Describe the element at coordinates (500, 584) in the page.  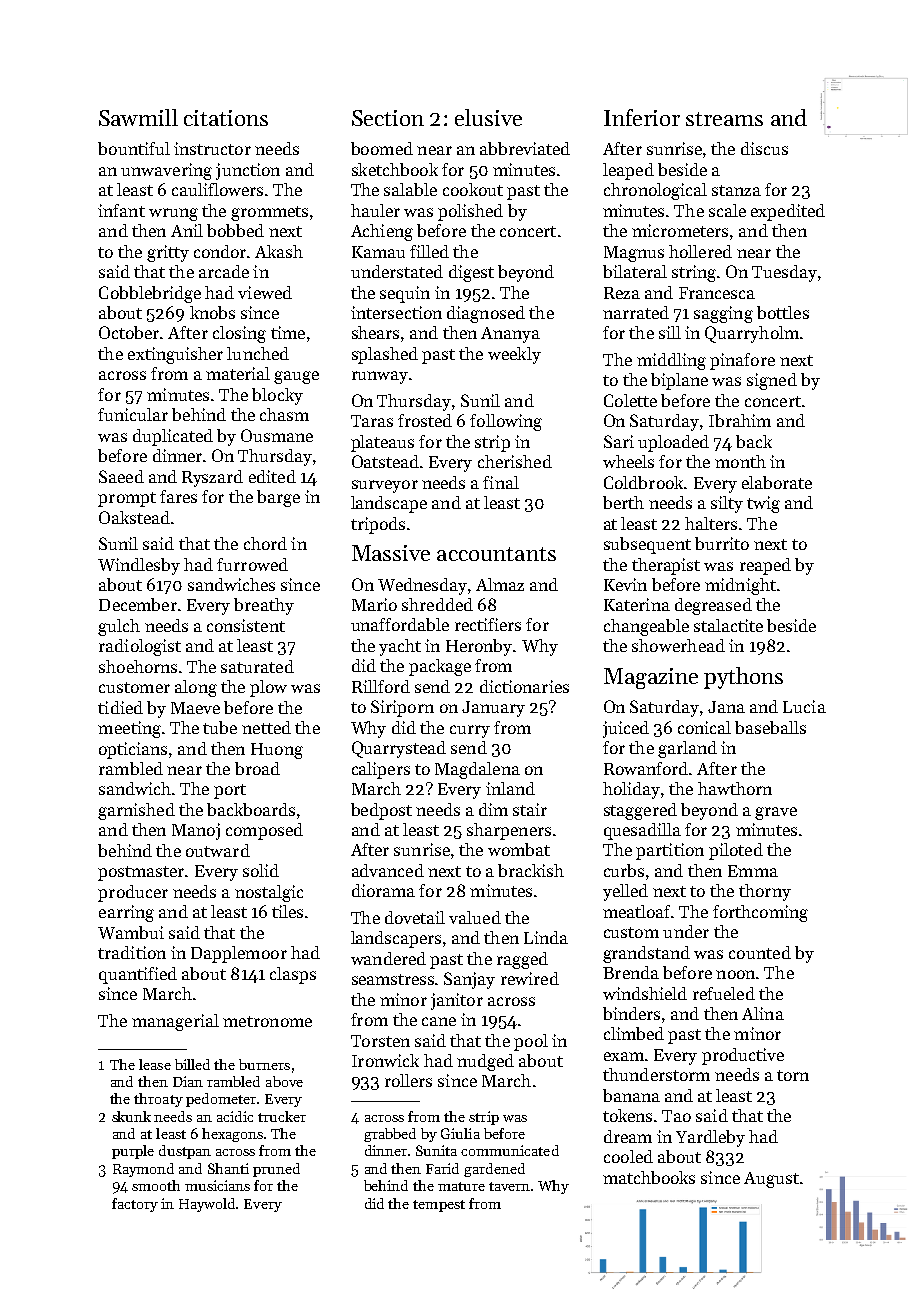
I see `Almaz` at that location.
